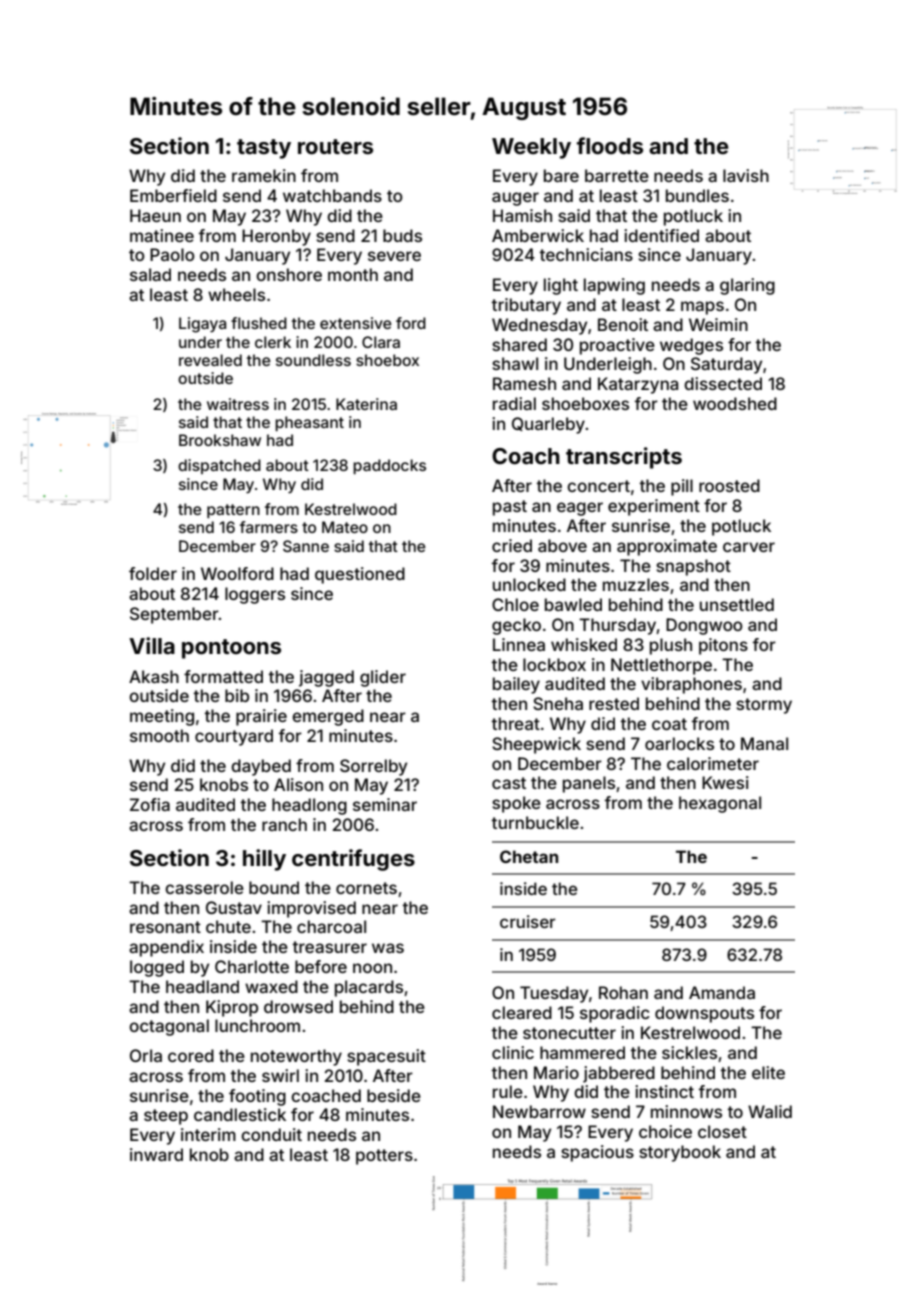 Image resolution: width=924 pixels, height=1311 pixels. I want to click on Zofia, so click(150, 804).
